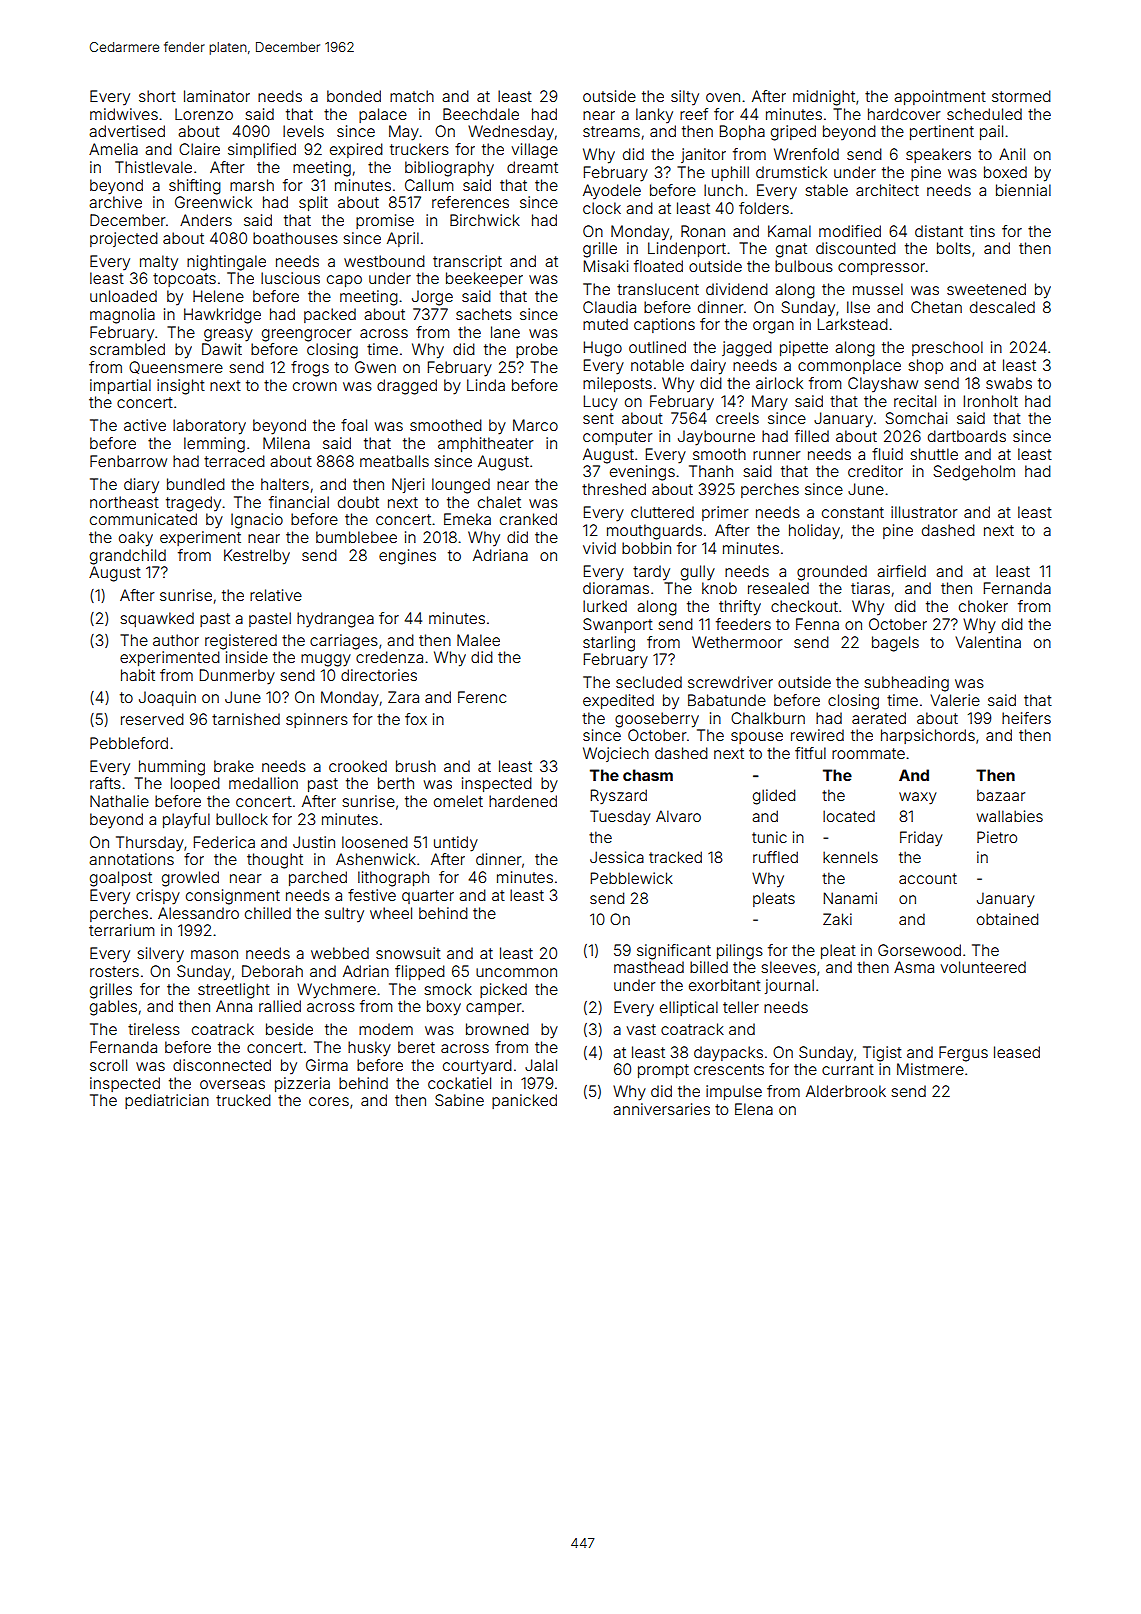  Describe the element at coordinates (167, 1101) in the screenshot. I see `pediatrician` at that location.
